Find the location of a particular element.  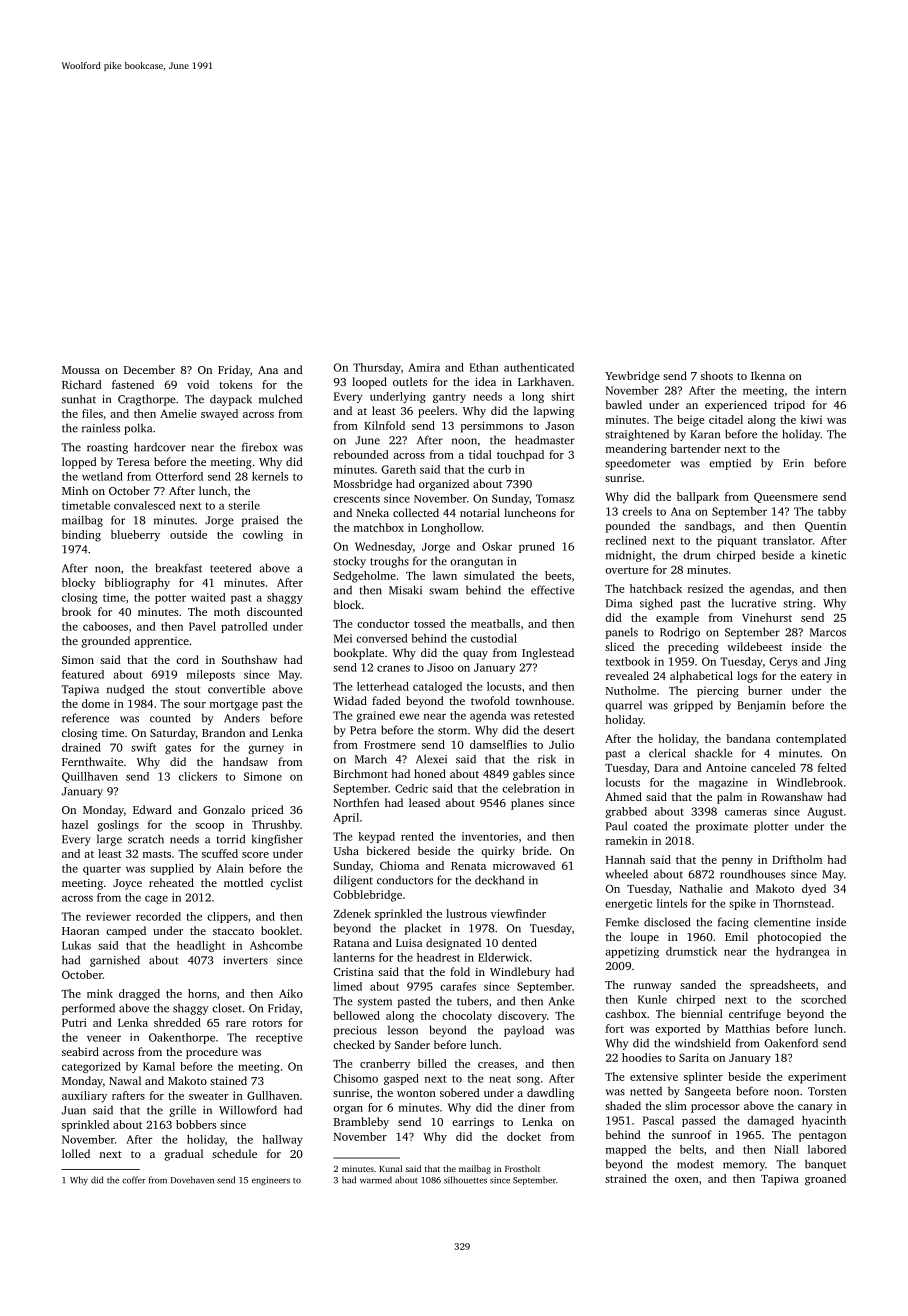

Chisomo is located at coordinates (355, 1078).
